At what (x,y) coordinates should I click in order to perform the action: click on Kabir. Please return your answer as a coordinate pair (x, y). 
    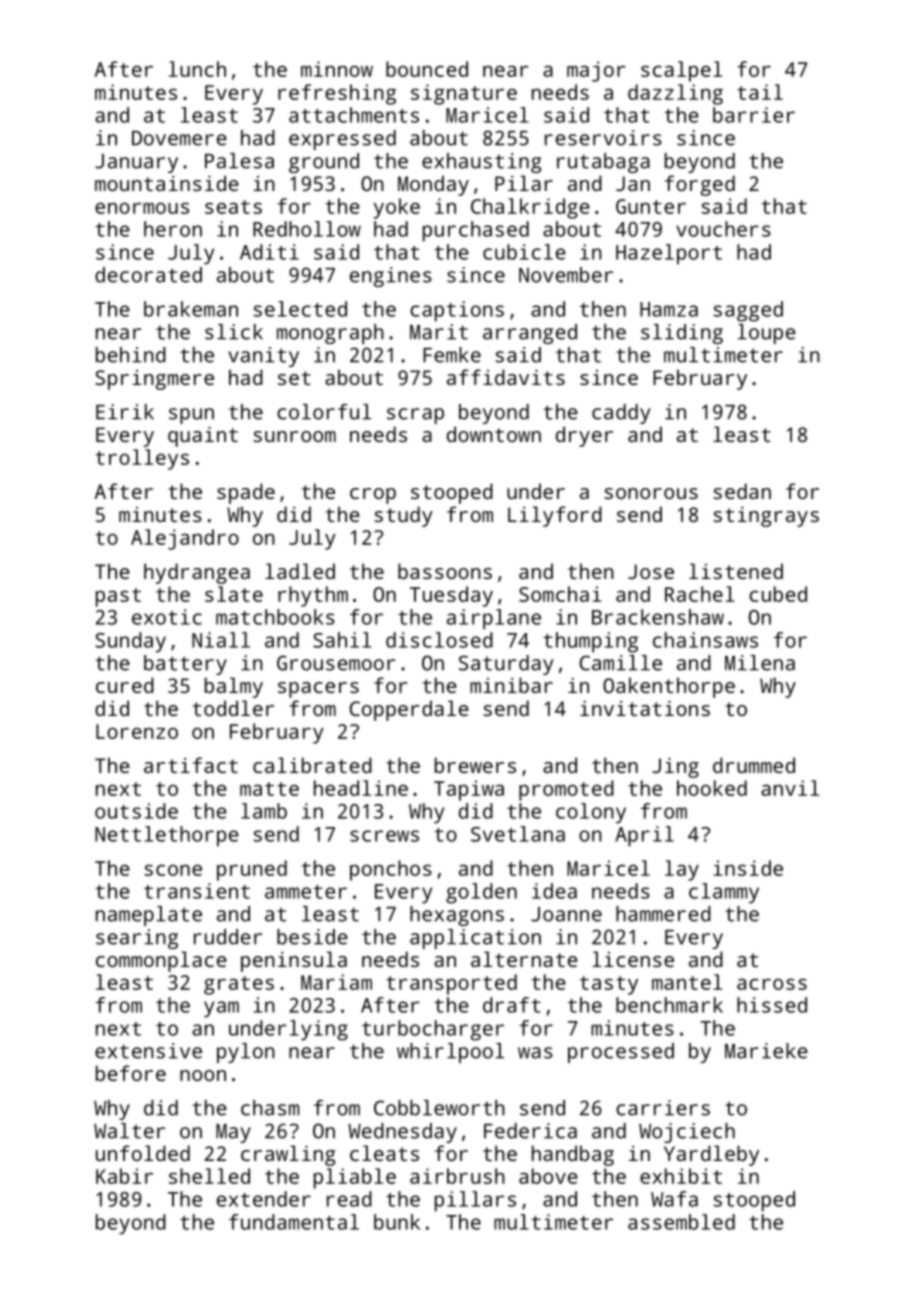
    Looking at the image, I should click on (124, 1176).
